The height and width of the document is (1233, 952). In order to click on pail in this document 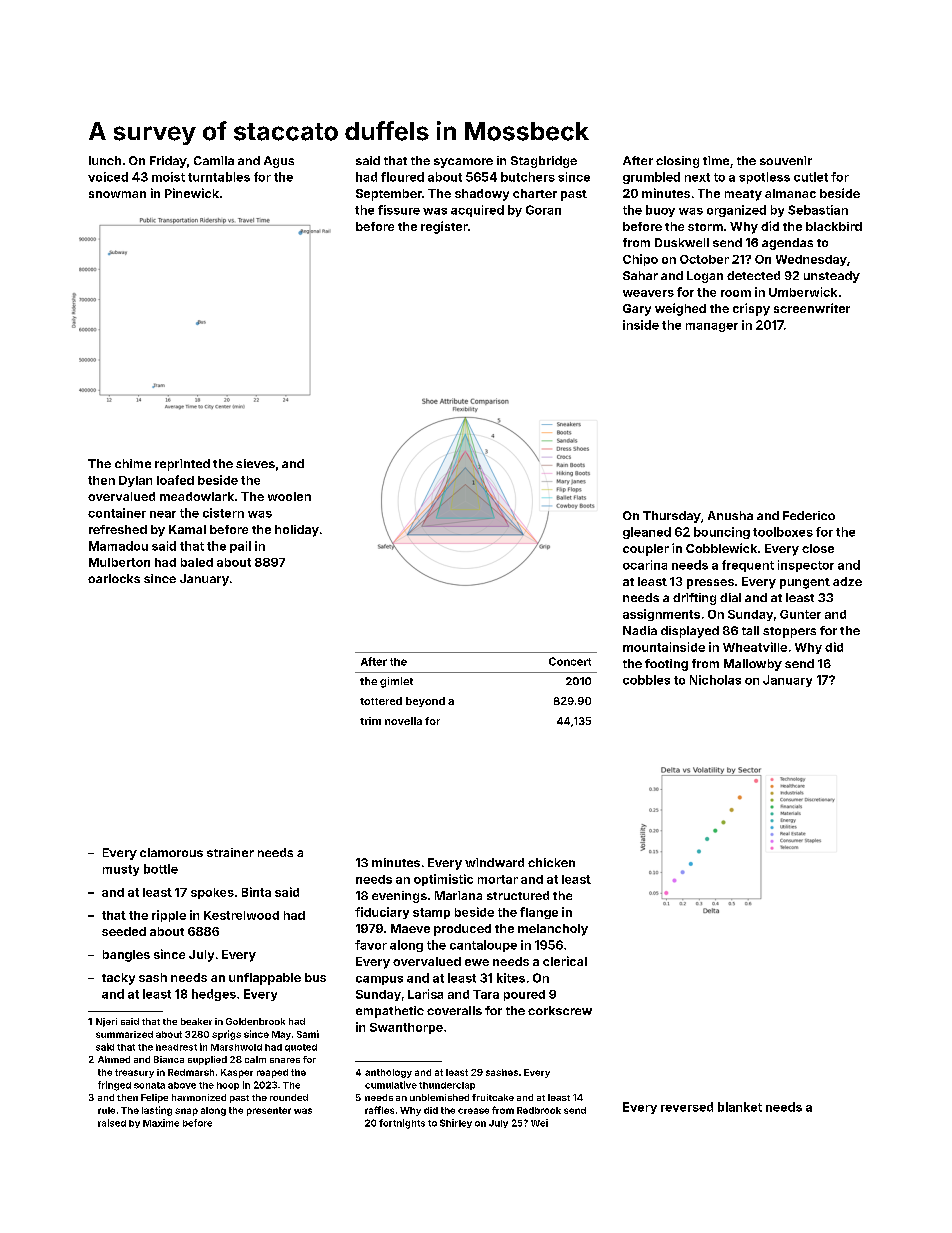, I will do `click(240, 547)`.
